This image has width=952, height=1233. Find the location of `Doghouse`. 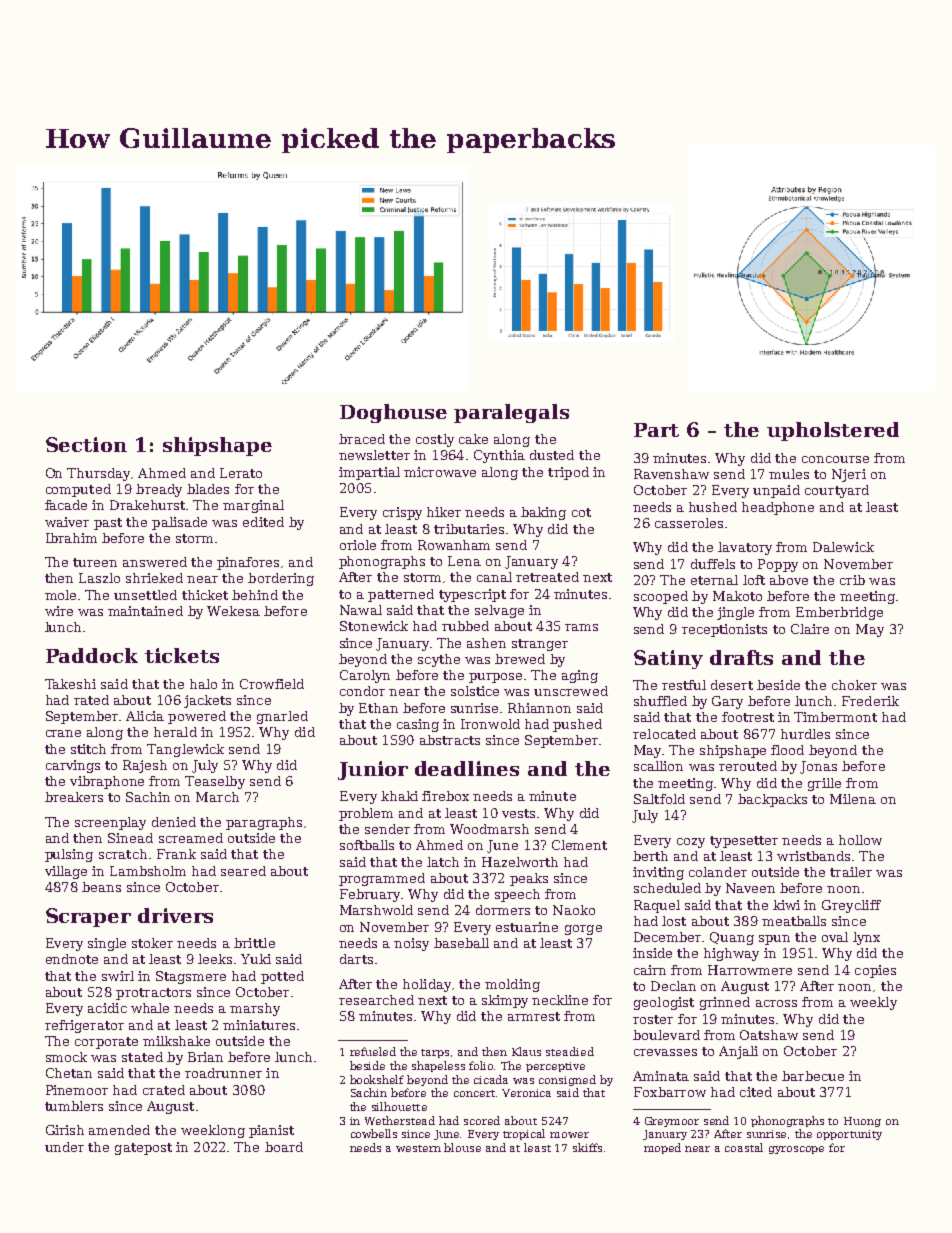

Doghouse is located at coordinates (393, 413).
